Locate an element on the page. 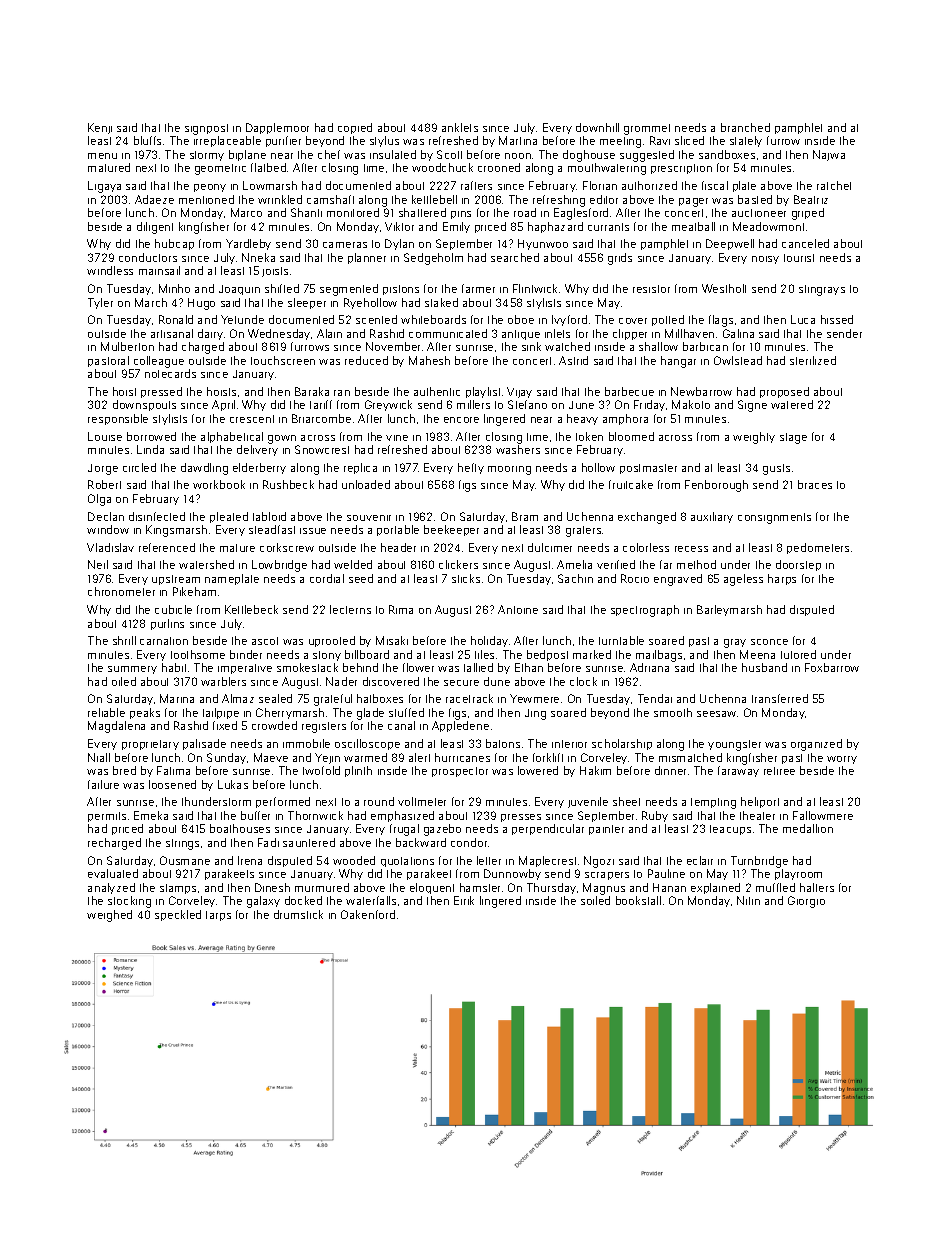 The height and width of the page is (1233, 952). wrinkled is located at coordinates (280, 199).
